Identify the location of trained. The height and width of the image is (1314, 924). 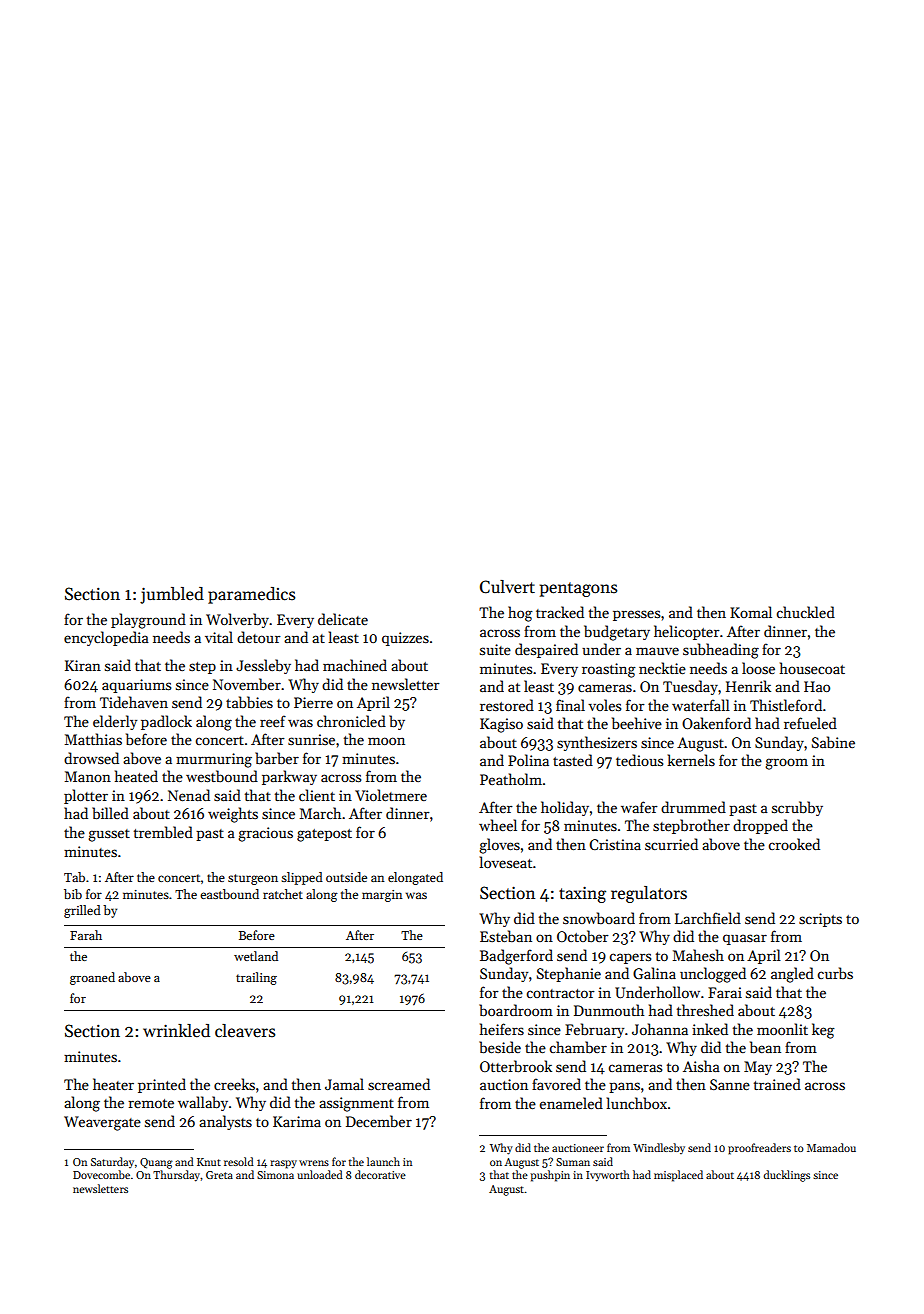
(777, 1084).
